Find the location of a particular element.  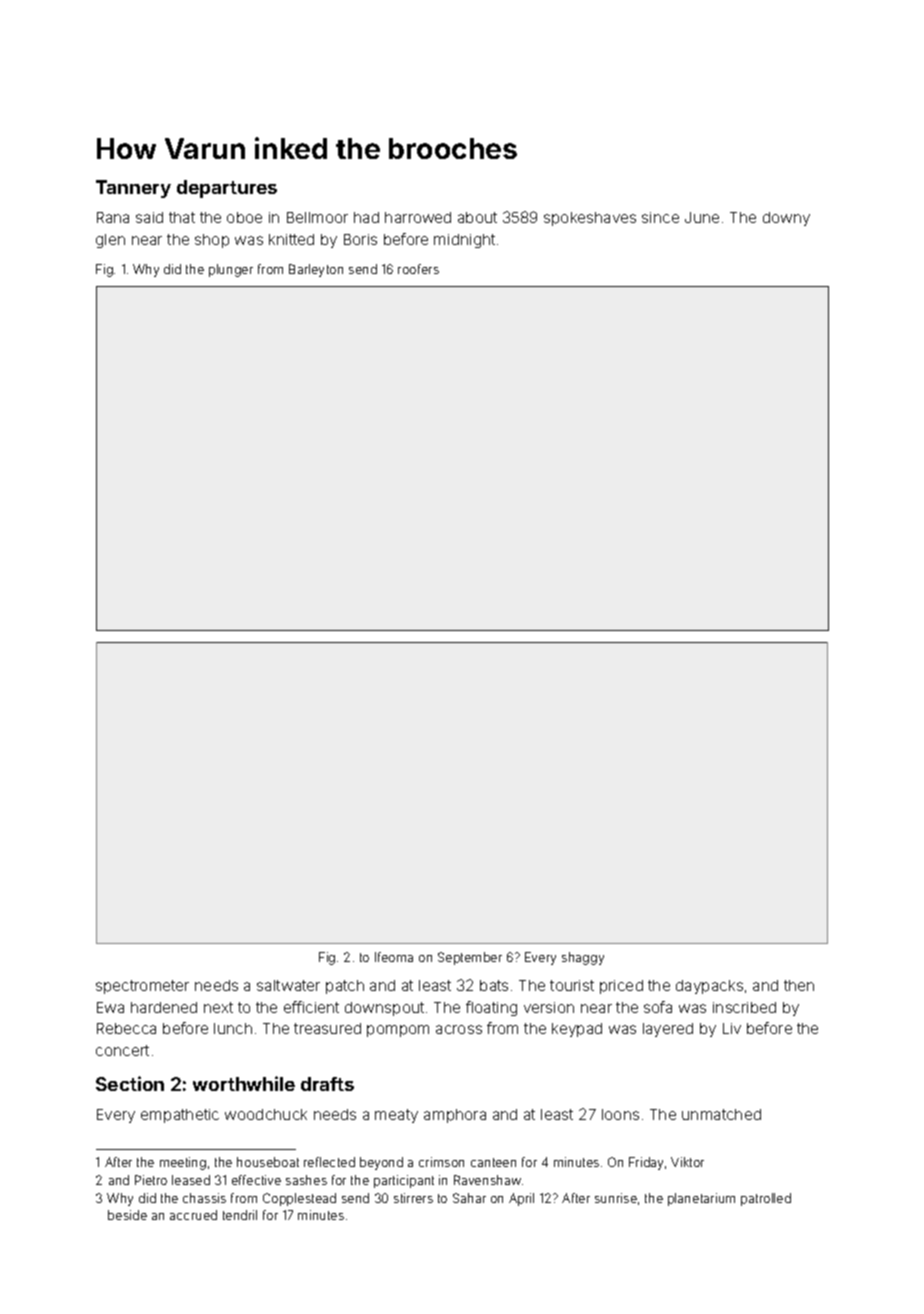

roofers is located at coordinates (418, 269).
